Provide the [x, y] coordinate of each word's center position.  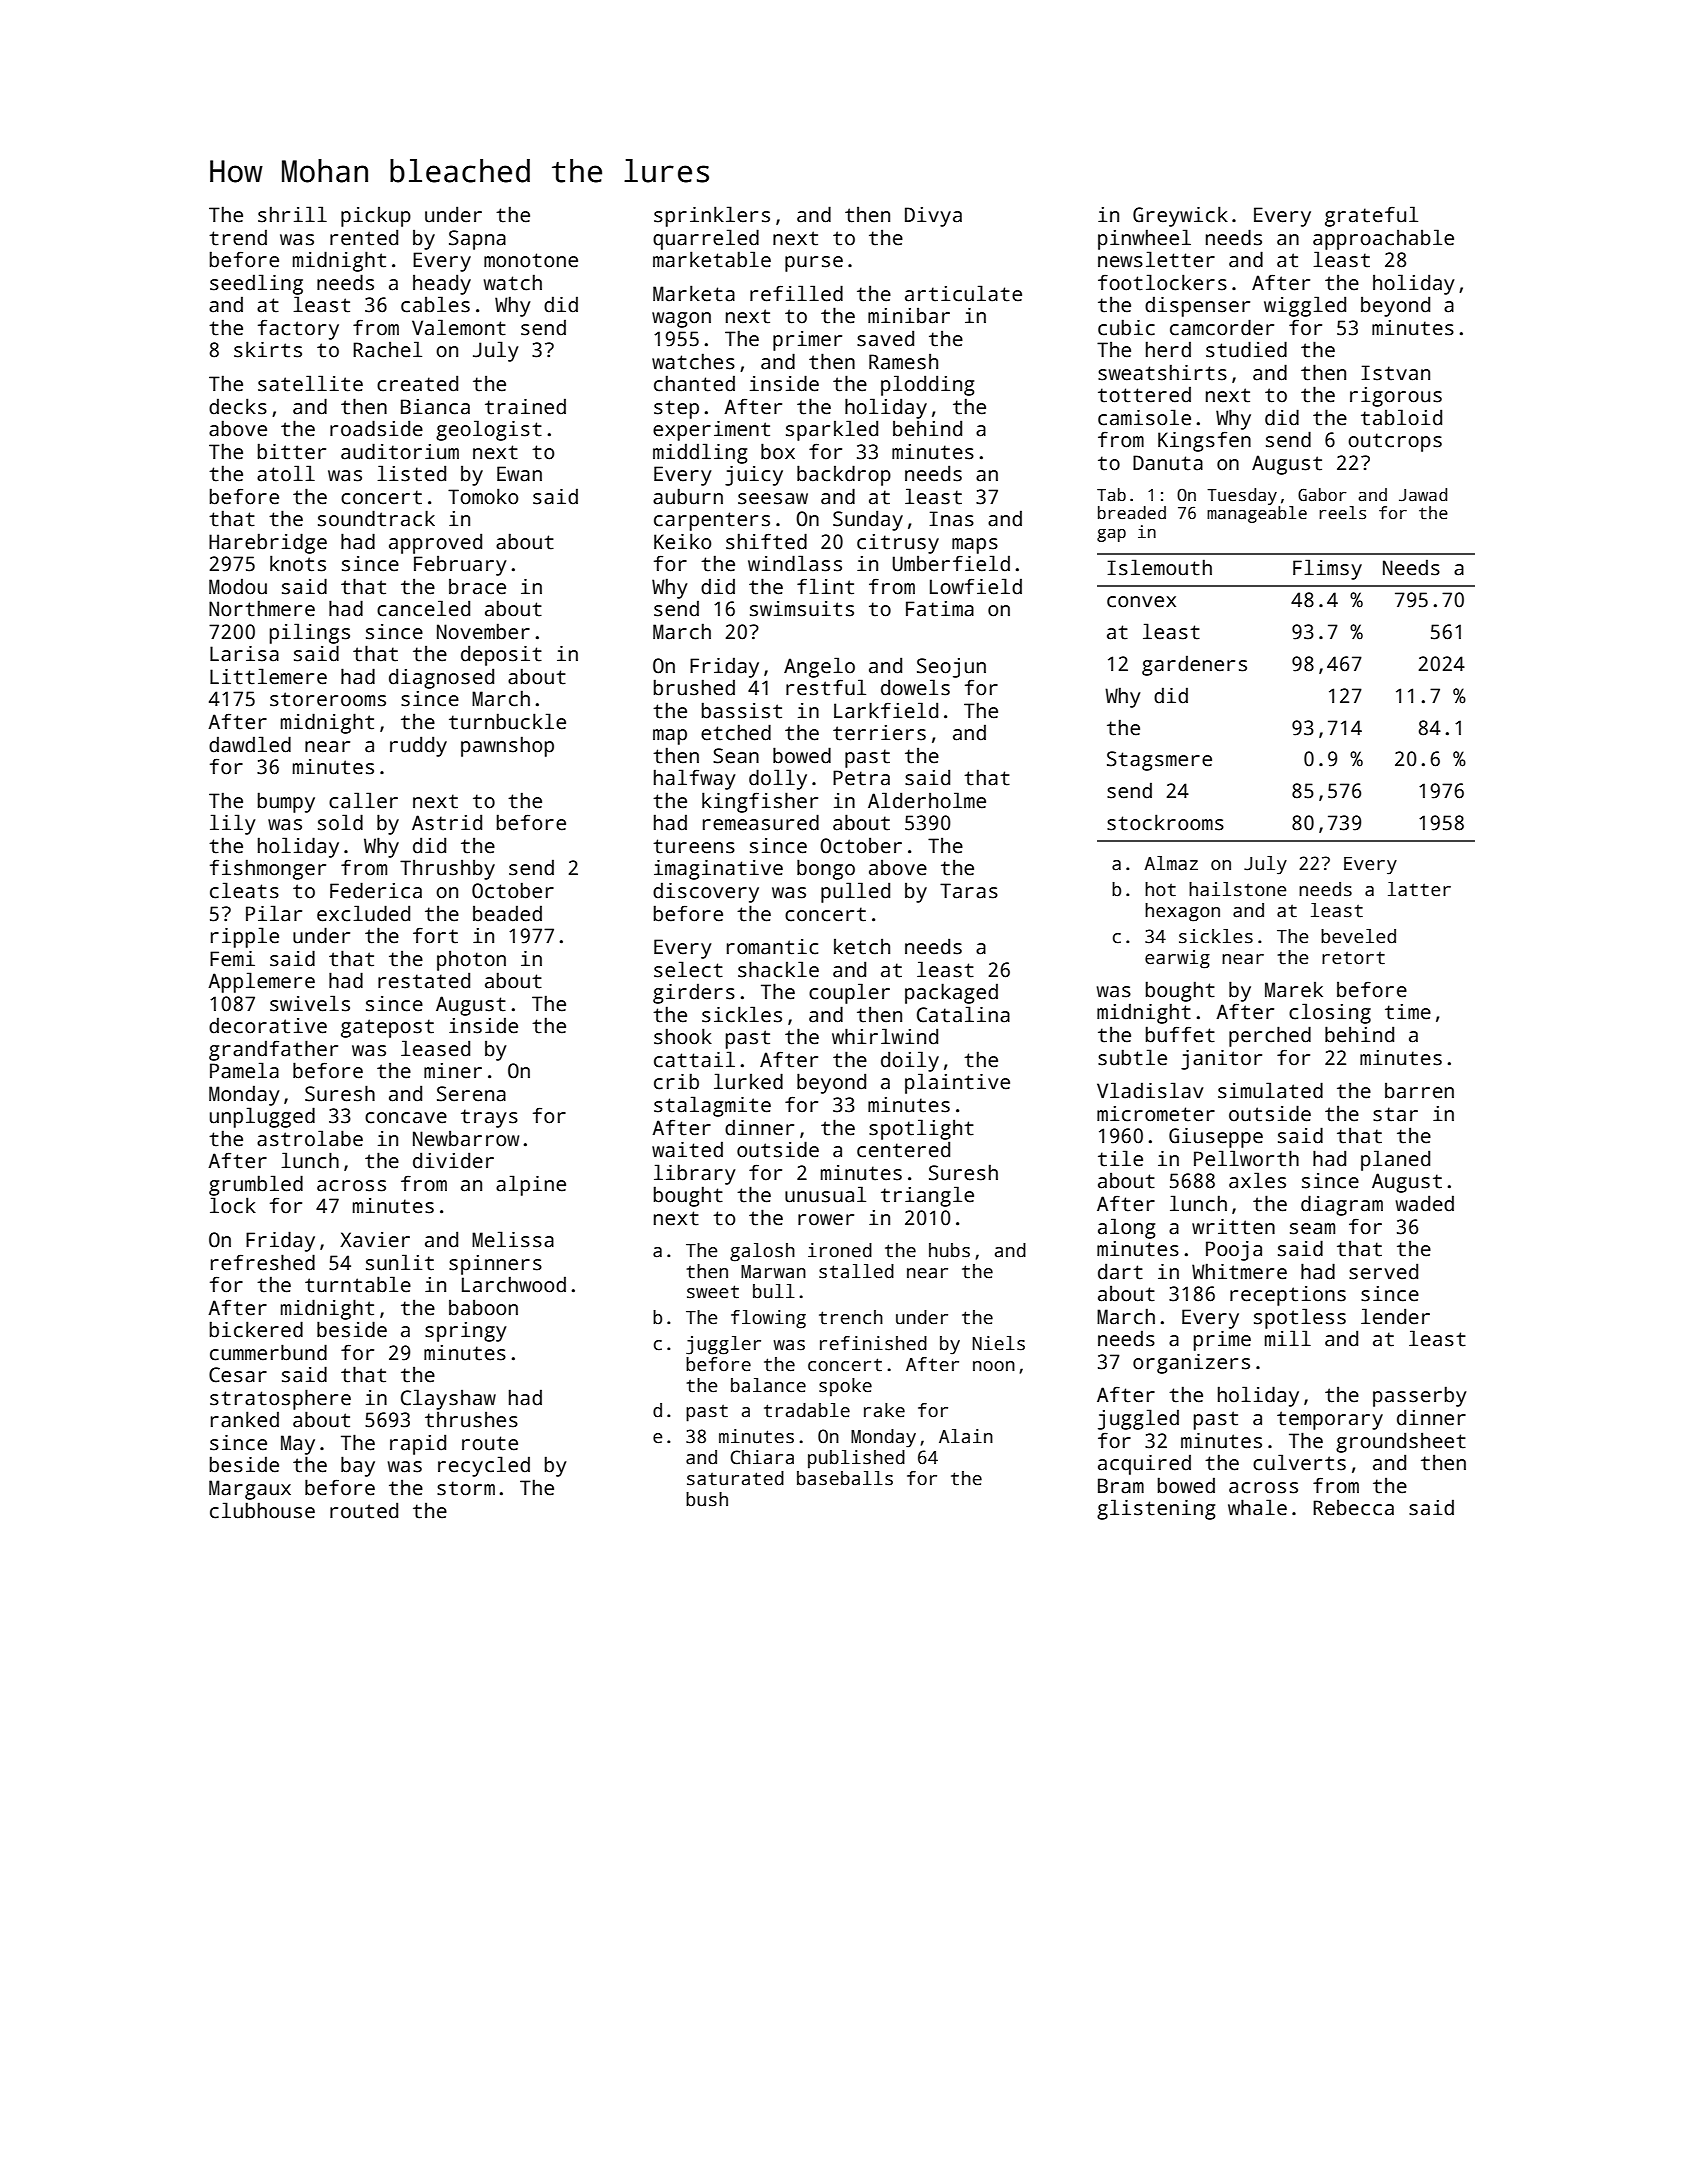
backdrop [844, 475]
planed [1395, 1160]
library [694, 1174]
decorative [268, 1025]
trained [525, 406]
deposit [501, 655]
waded [1425, 1203]
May [298, 1445]
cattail [694, 1059]
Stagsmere [1159, 761]
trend [238, 237]
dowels [915, 687]
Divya [933, 217]
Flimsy [1327, 569]
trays [489, 1118]
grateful [1371, 216]
